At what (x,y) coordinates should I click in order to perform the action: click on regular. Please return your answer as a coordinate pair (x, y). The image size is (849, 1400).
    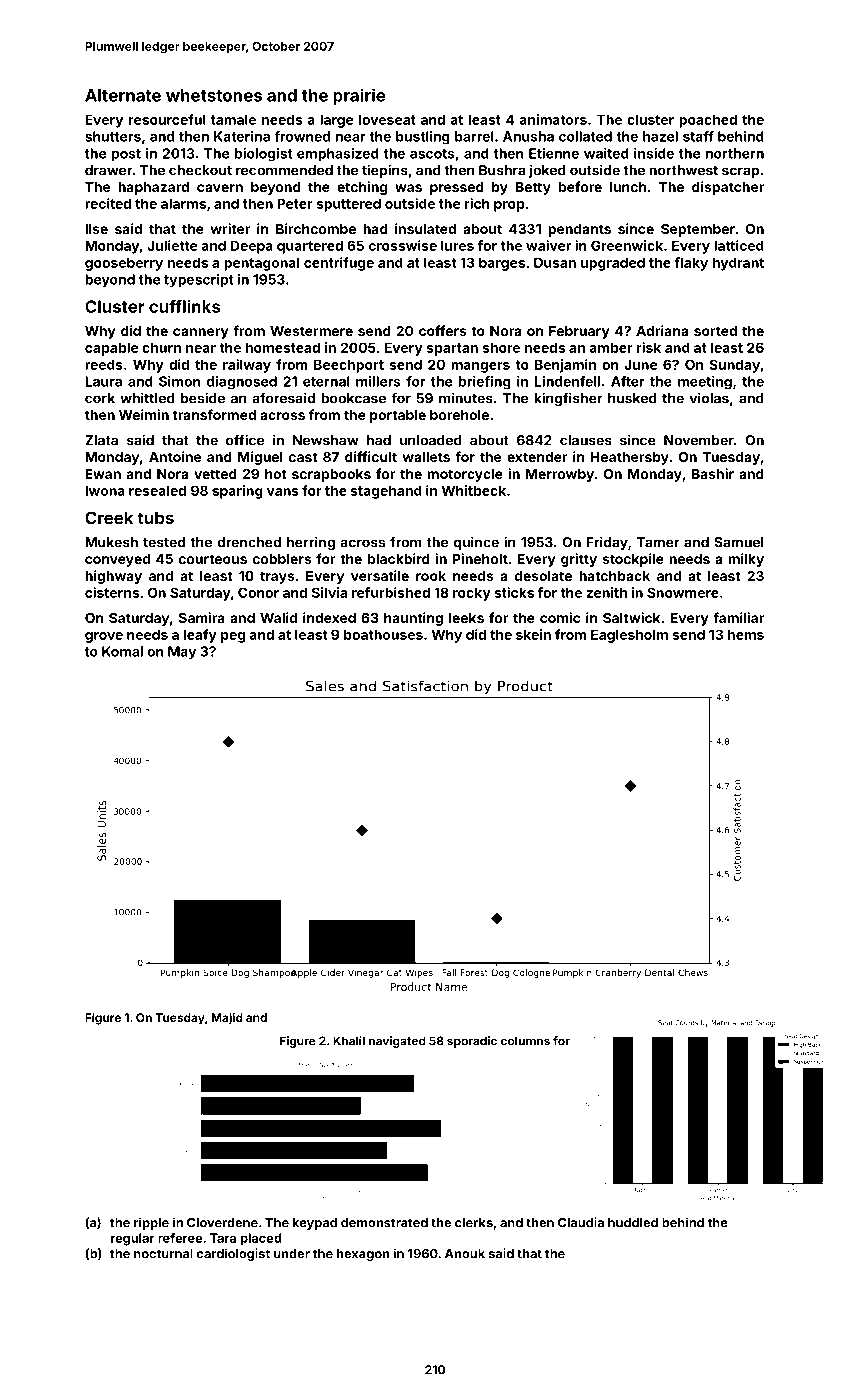
    Looking at the image, I should click on (133, 1239).
